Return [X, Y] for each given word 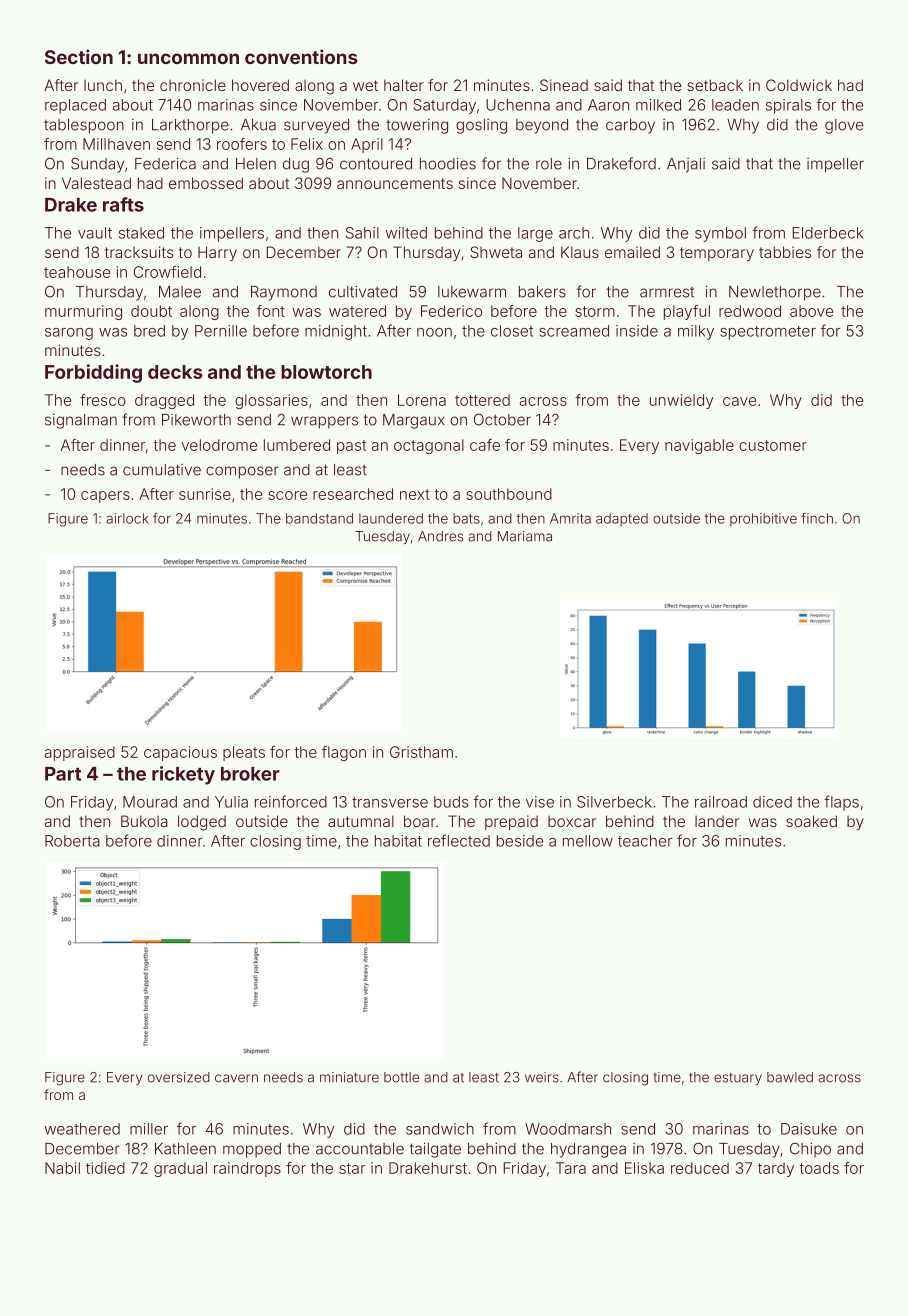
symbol [720, 234]
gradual [180, 1169]
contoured [376, 164]
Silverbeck [614, 802]
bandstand [319, 518]
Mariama [525, 536]
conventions [301, 56]
